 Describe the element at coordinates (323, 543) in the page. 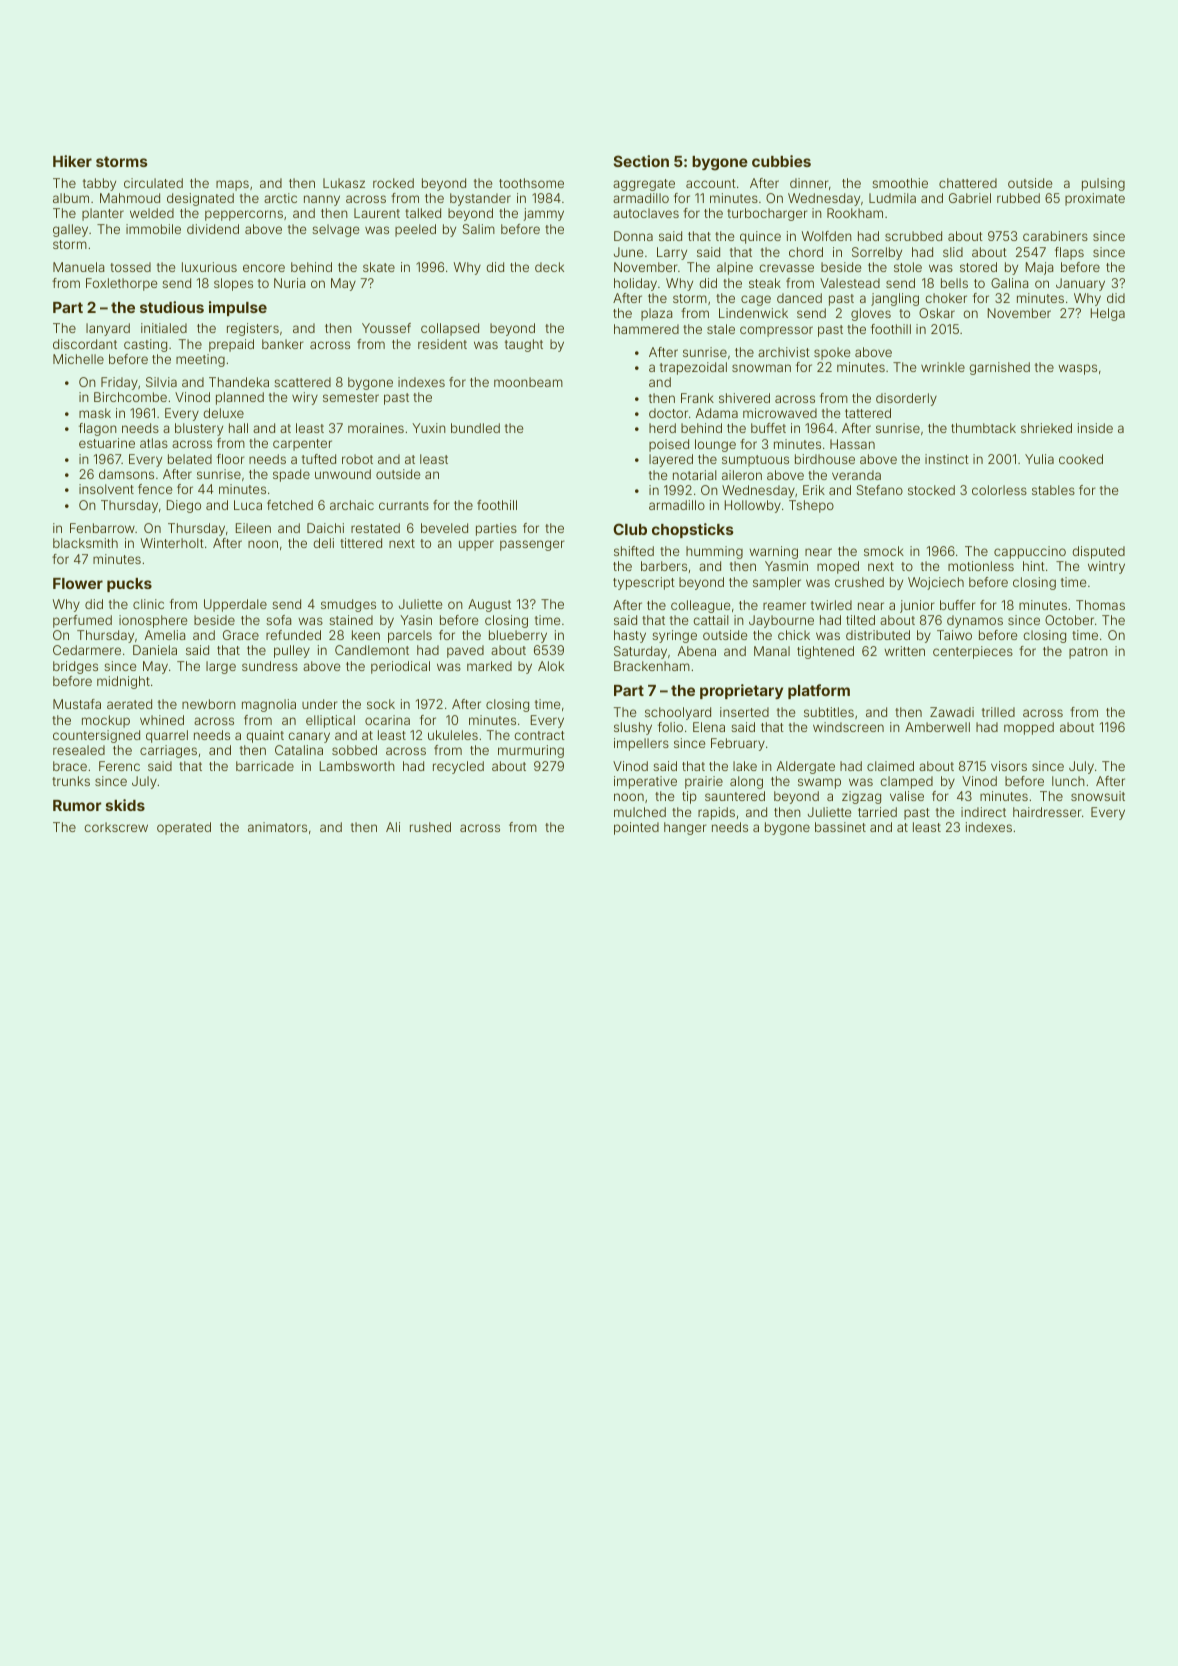

I see `deli` at that location.
